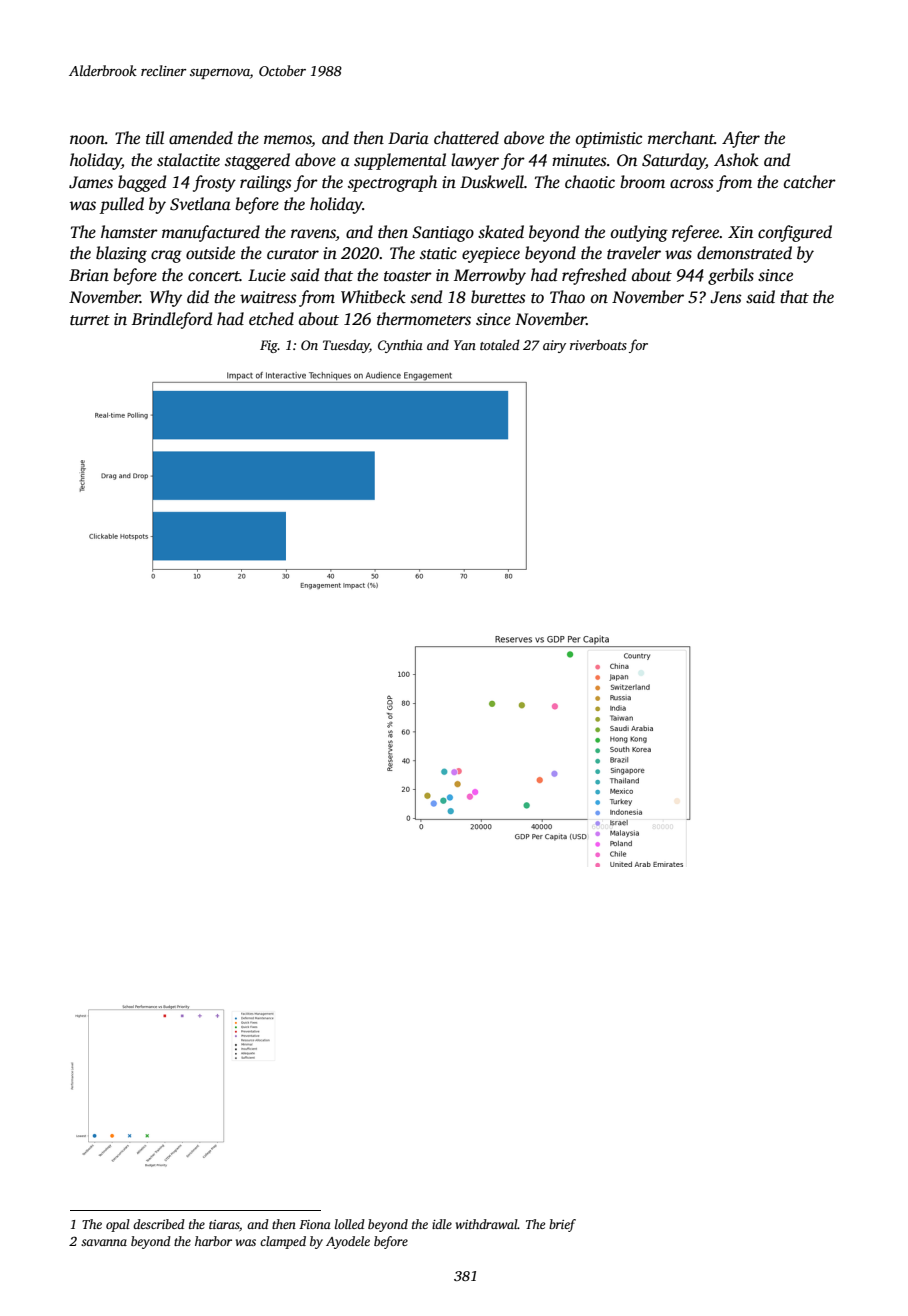  I want to click on riverboats, so click(598, 345).
